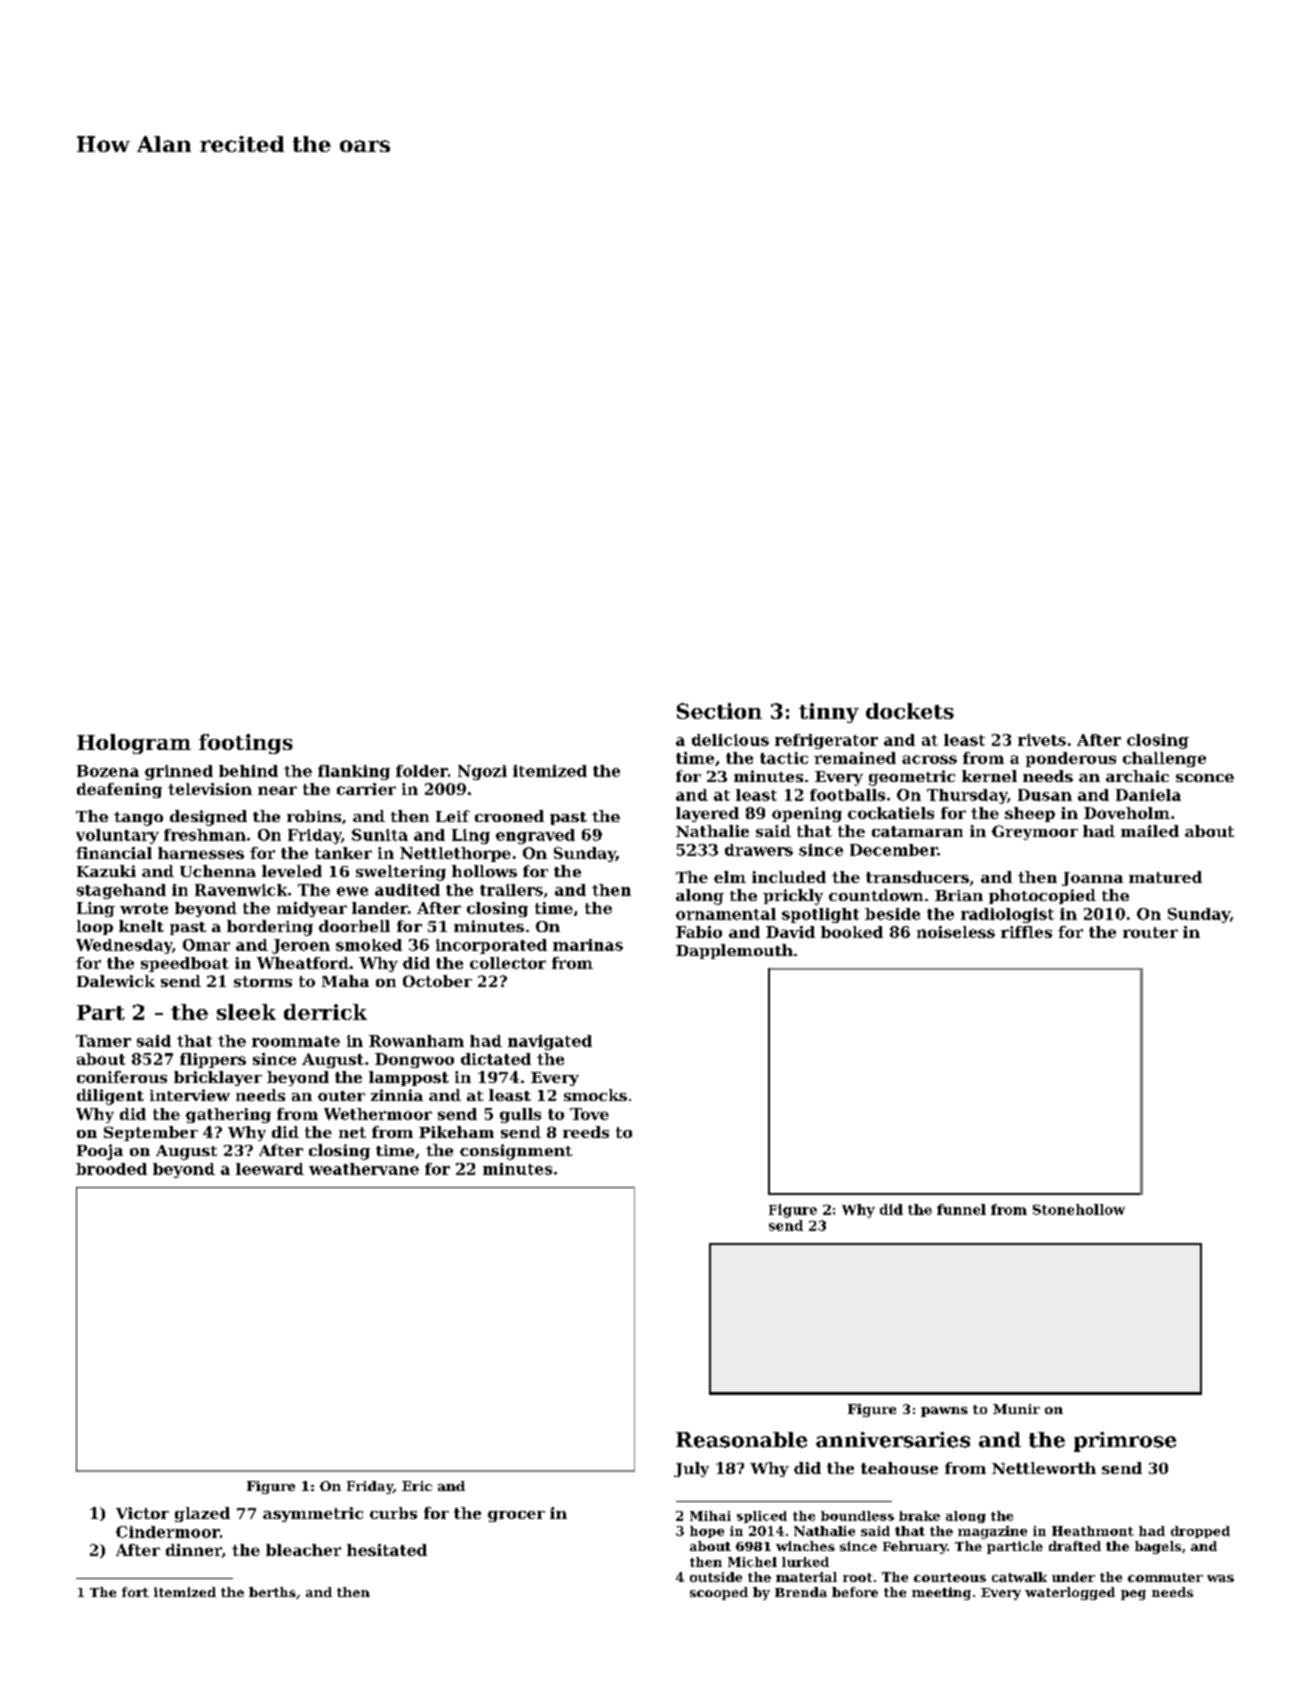 The width and height of the document is (1311, 1696). I want to click on Section, so click(719, 711).
